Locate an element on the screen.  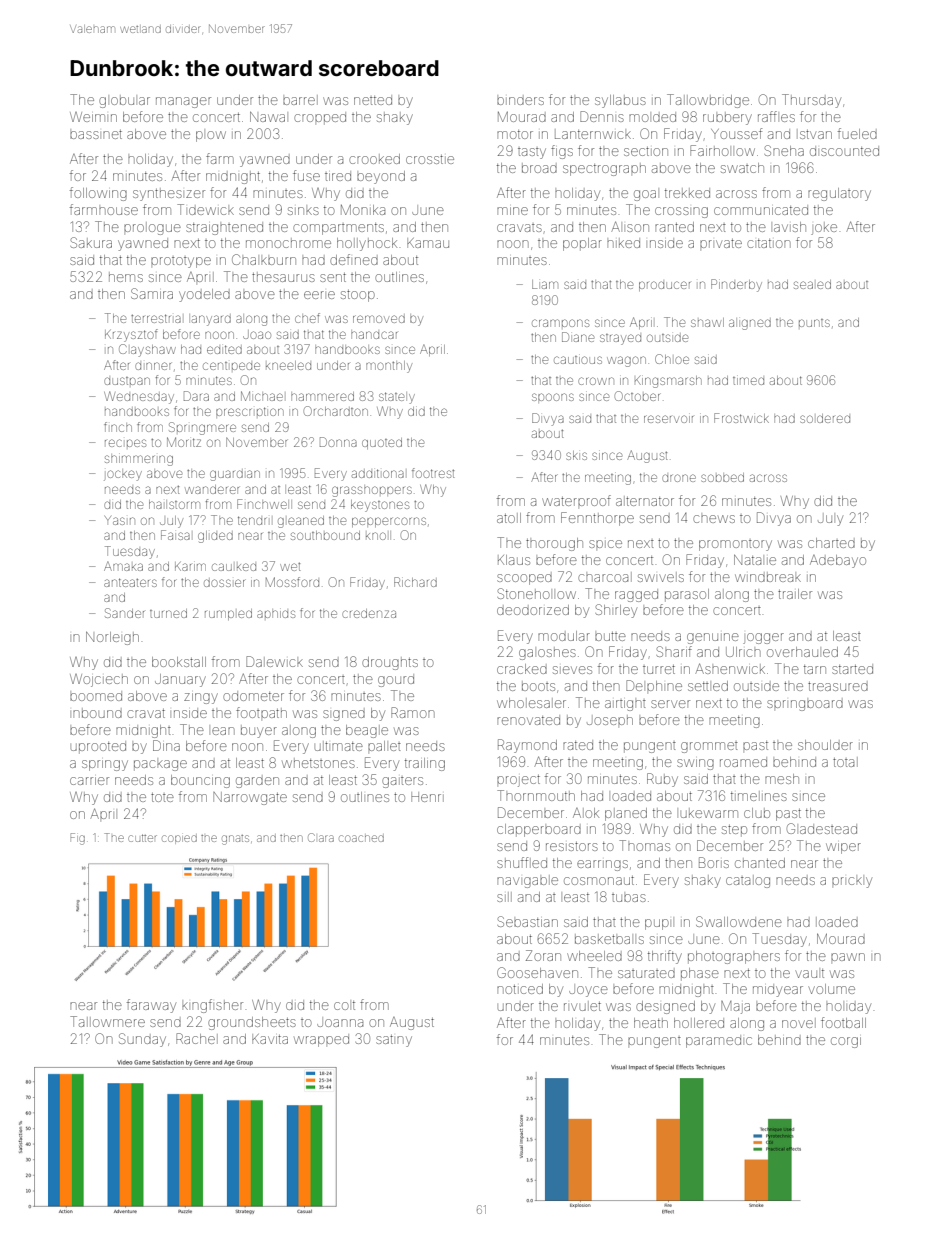
shoulder is located at coordinates (825, 745).
